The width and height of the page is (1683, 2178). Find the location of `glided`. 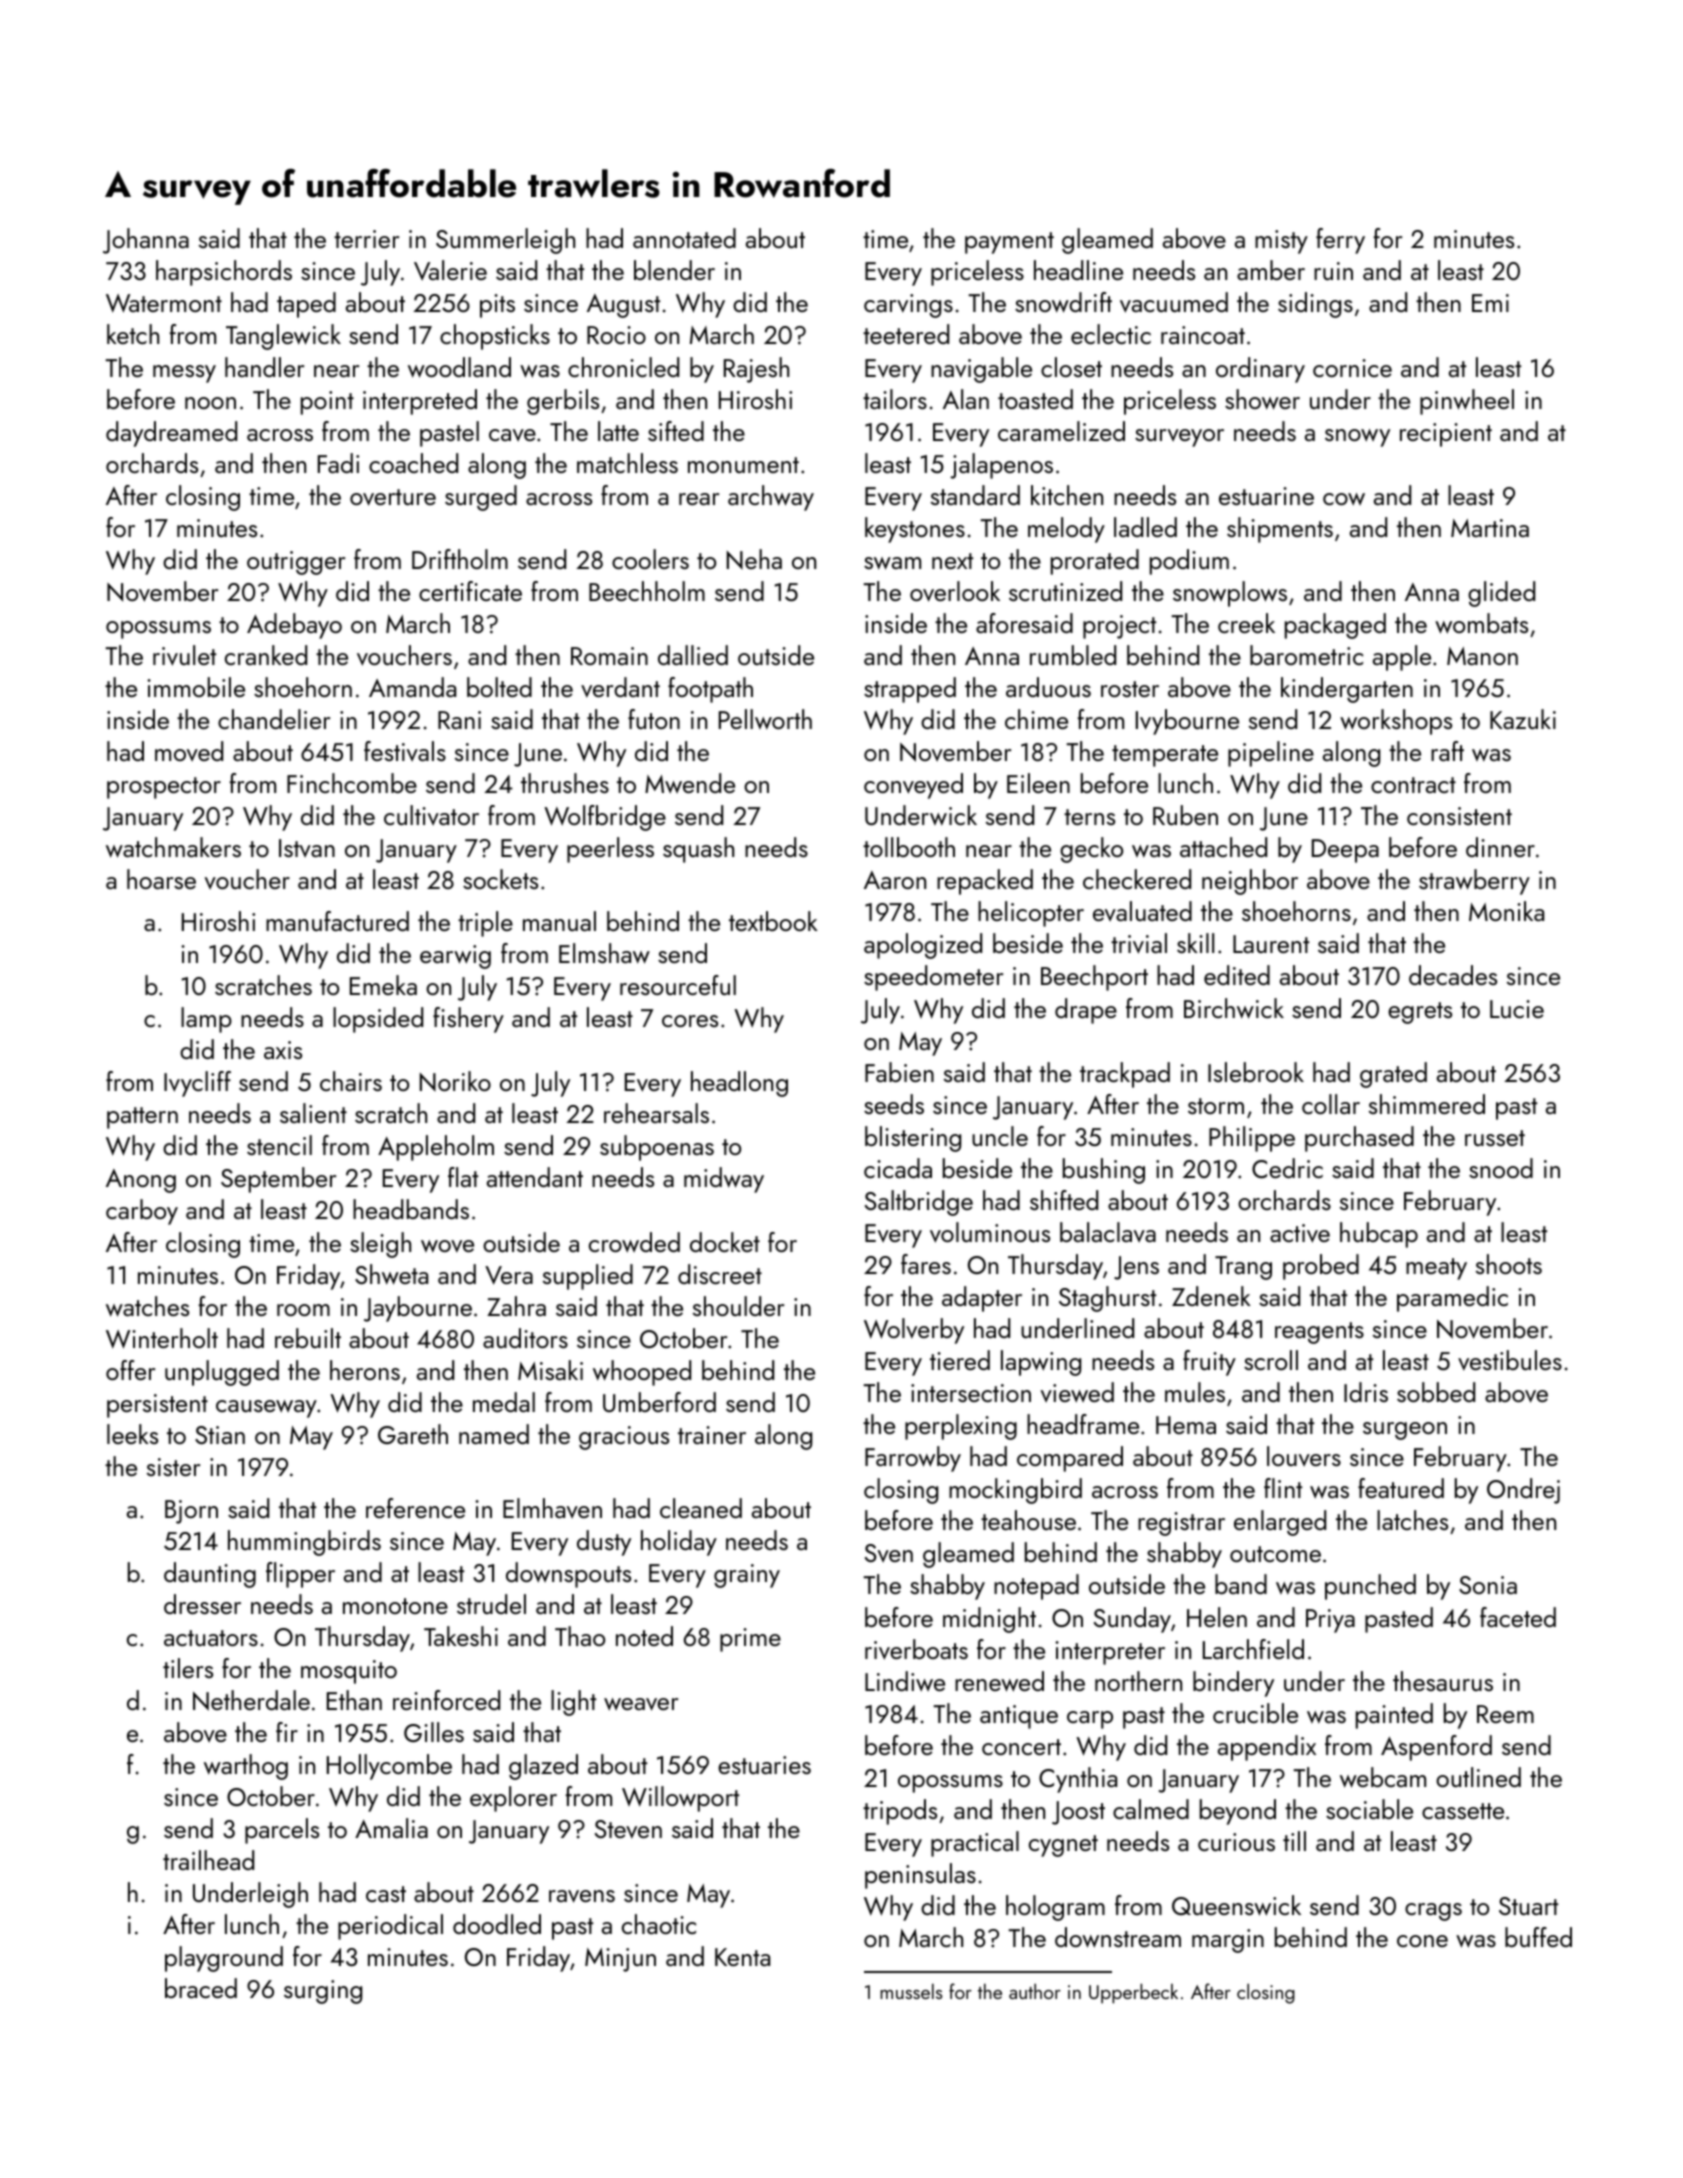

glided is located at coordinates (1501, 594).
